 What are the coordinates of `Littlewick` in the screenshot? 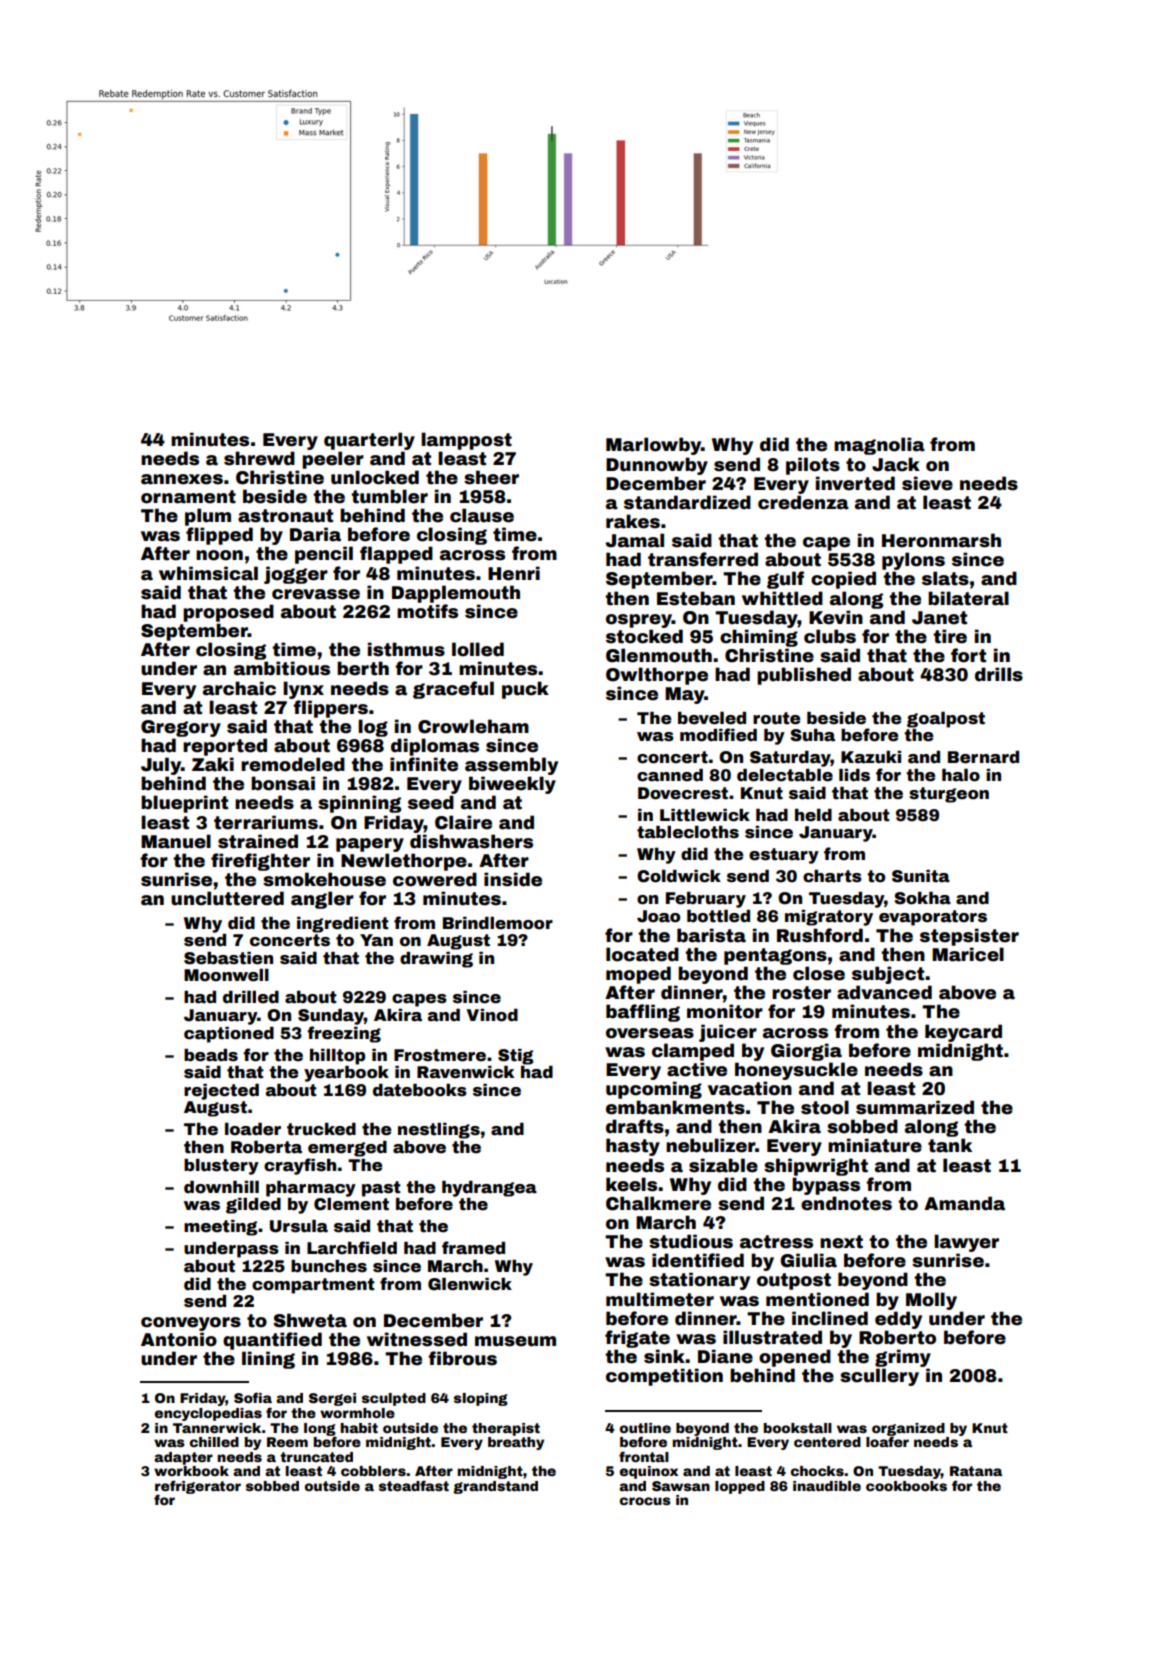 It's located at (705, 815).
